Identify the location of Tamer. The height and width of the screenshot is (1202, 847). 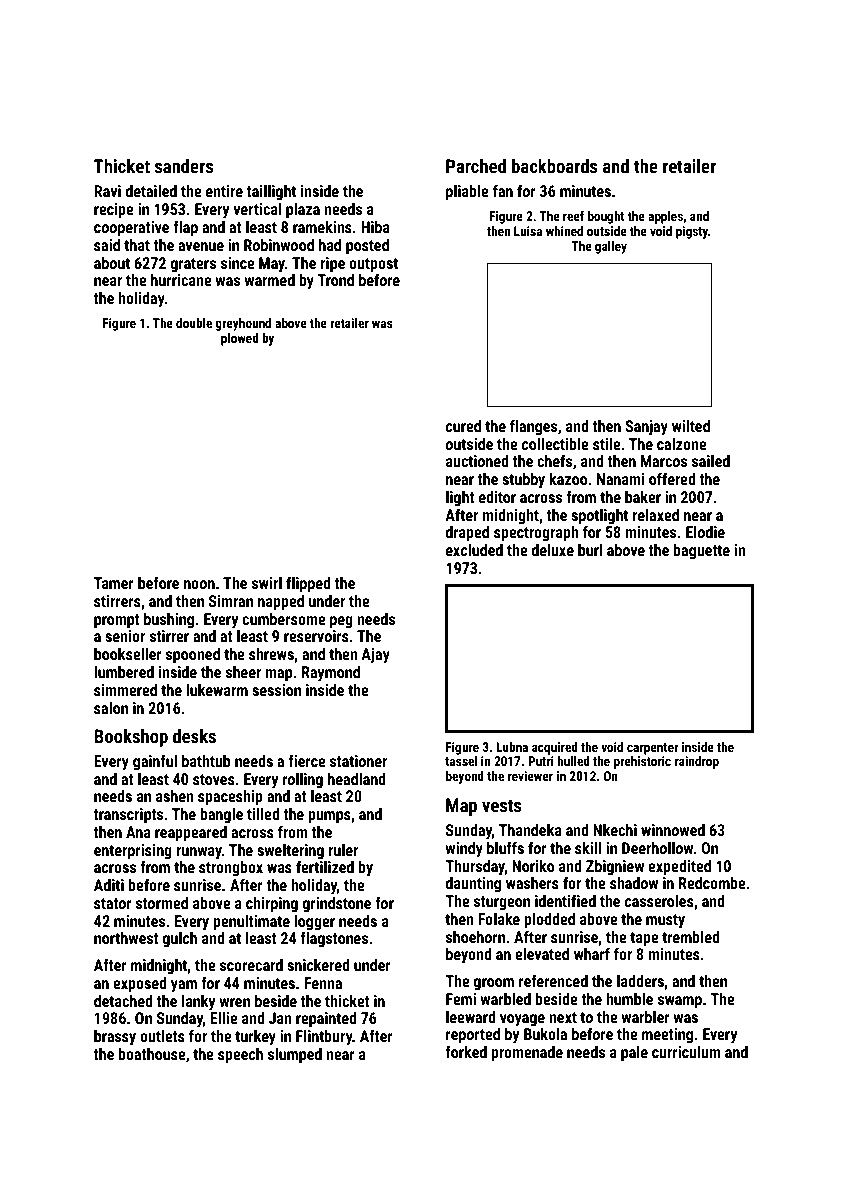
(114, 583).
